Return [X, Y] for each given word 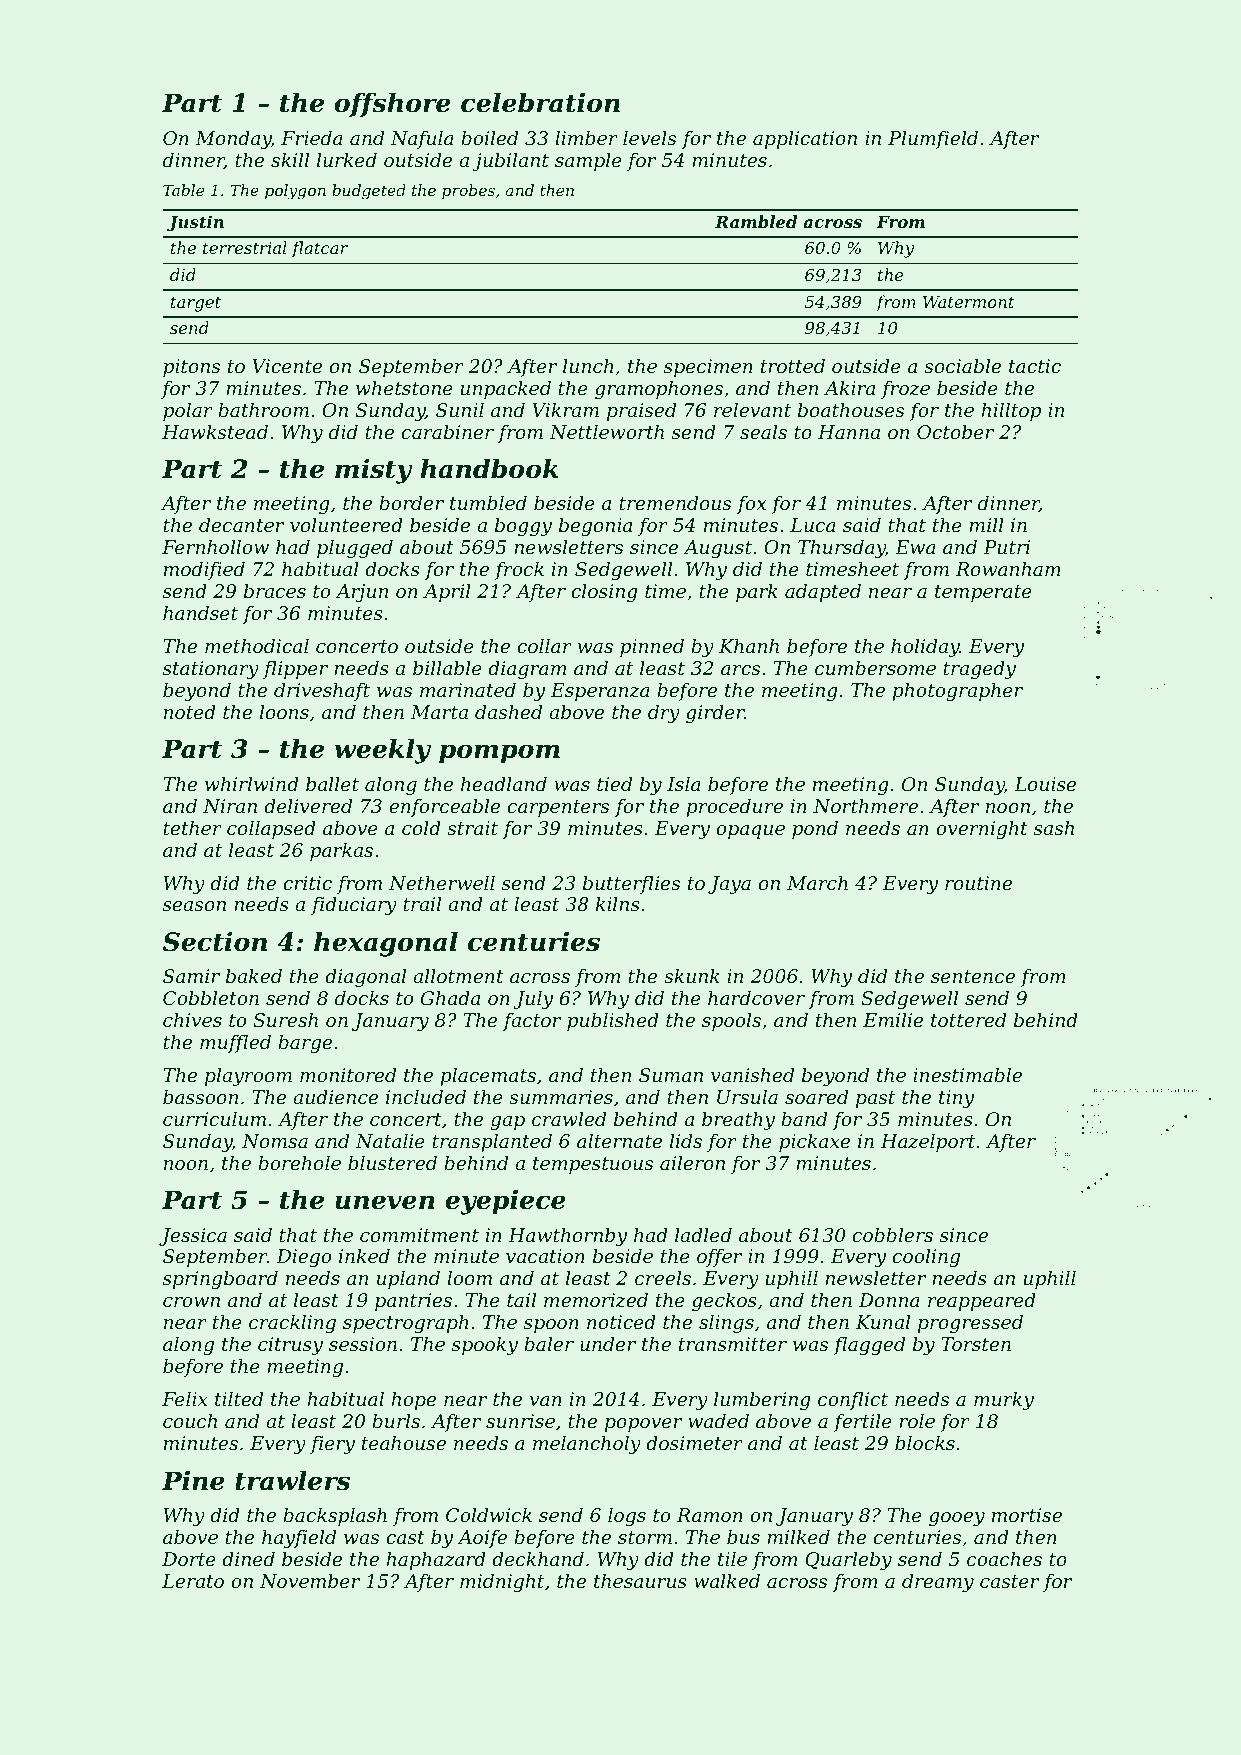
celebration [540, 102]
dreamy [938, 1582]
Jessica [193, 1237]
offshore [392, 104]
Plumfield [933, 139]
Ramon [710, 1515]
